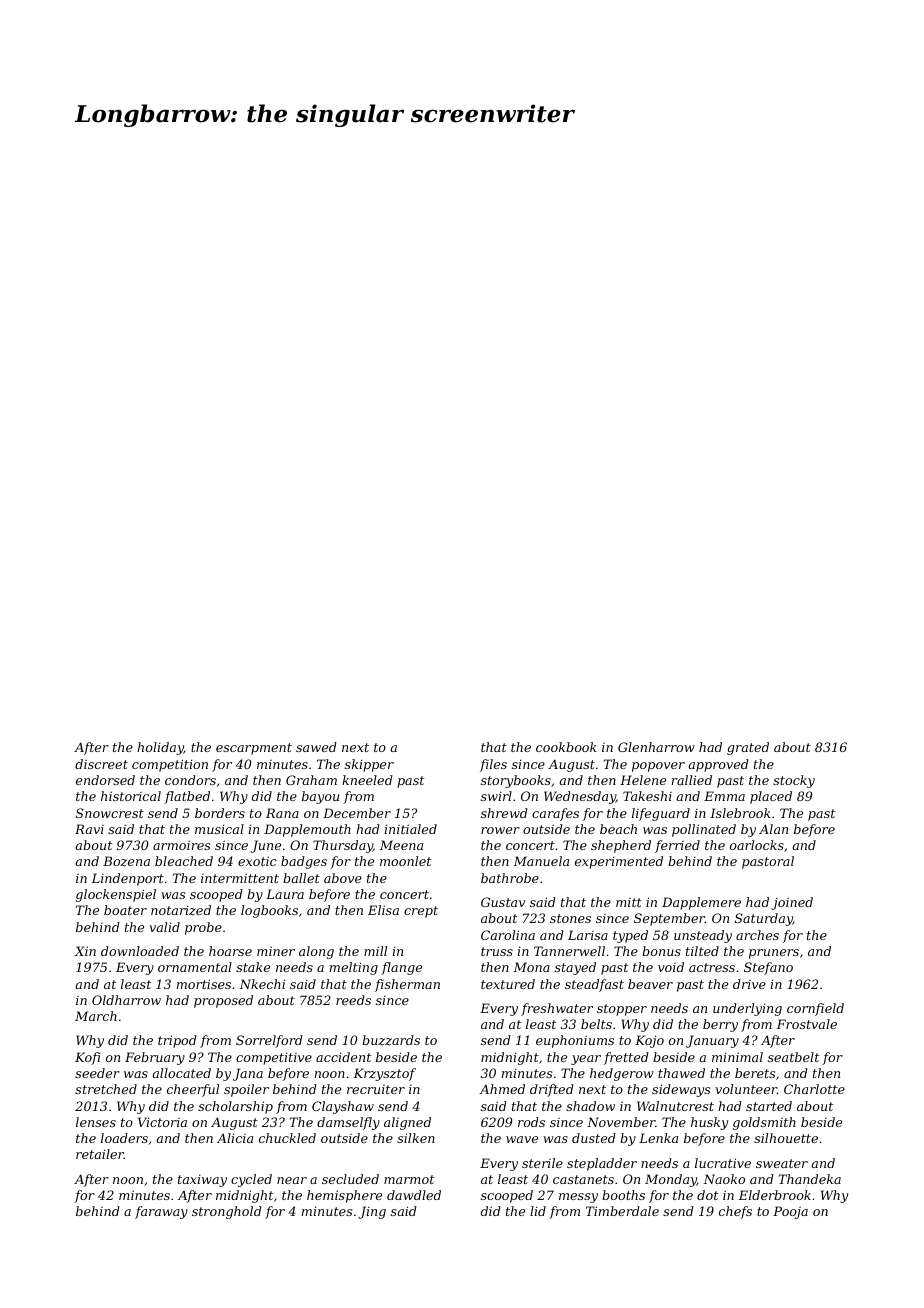 The image size is (924, 1308). I want to click on faraway, so click(161, 1212).
